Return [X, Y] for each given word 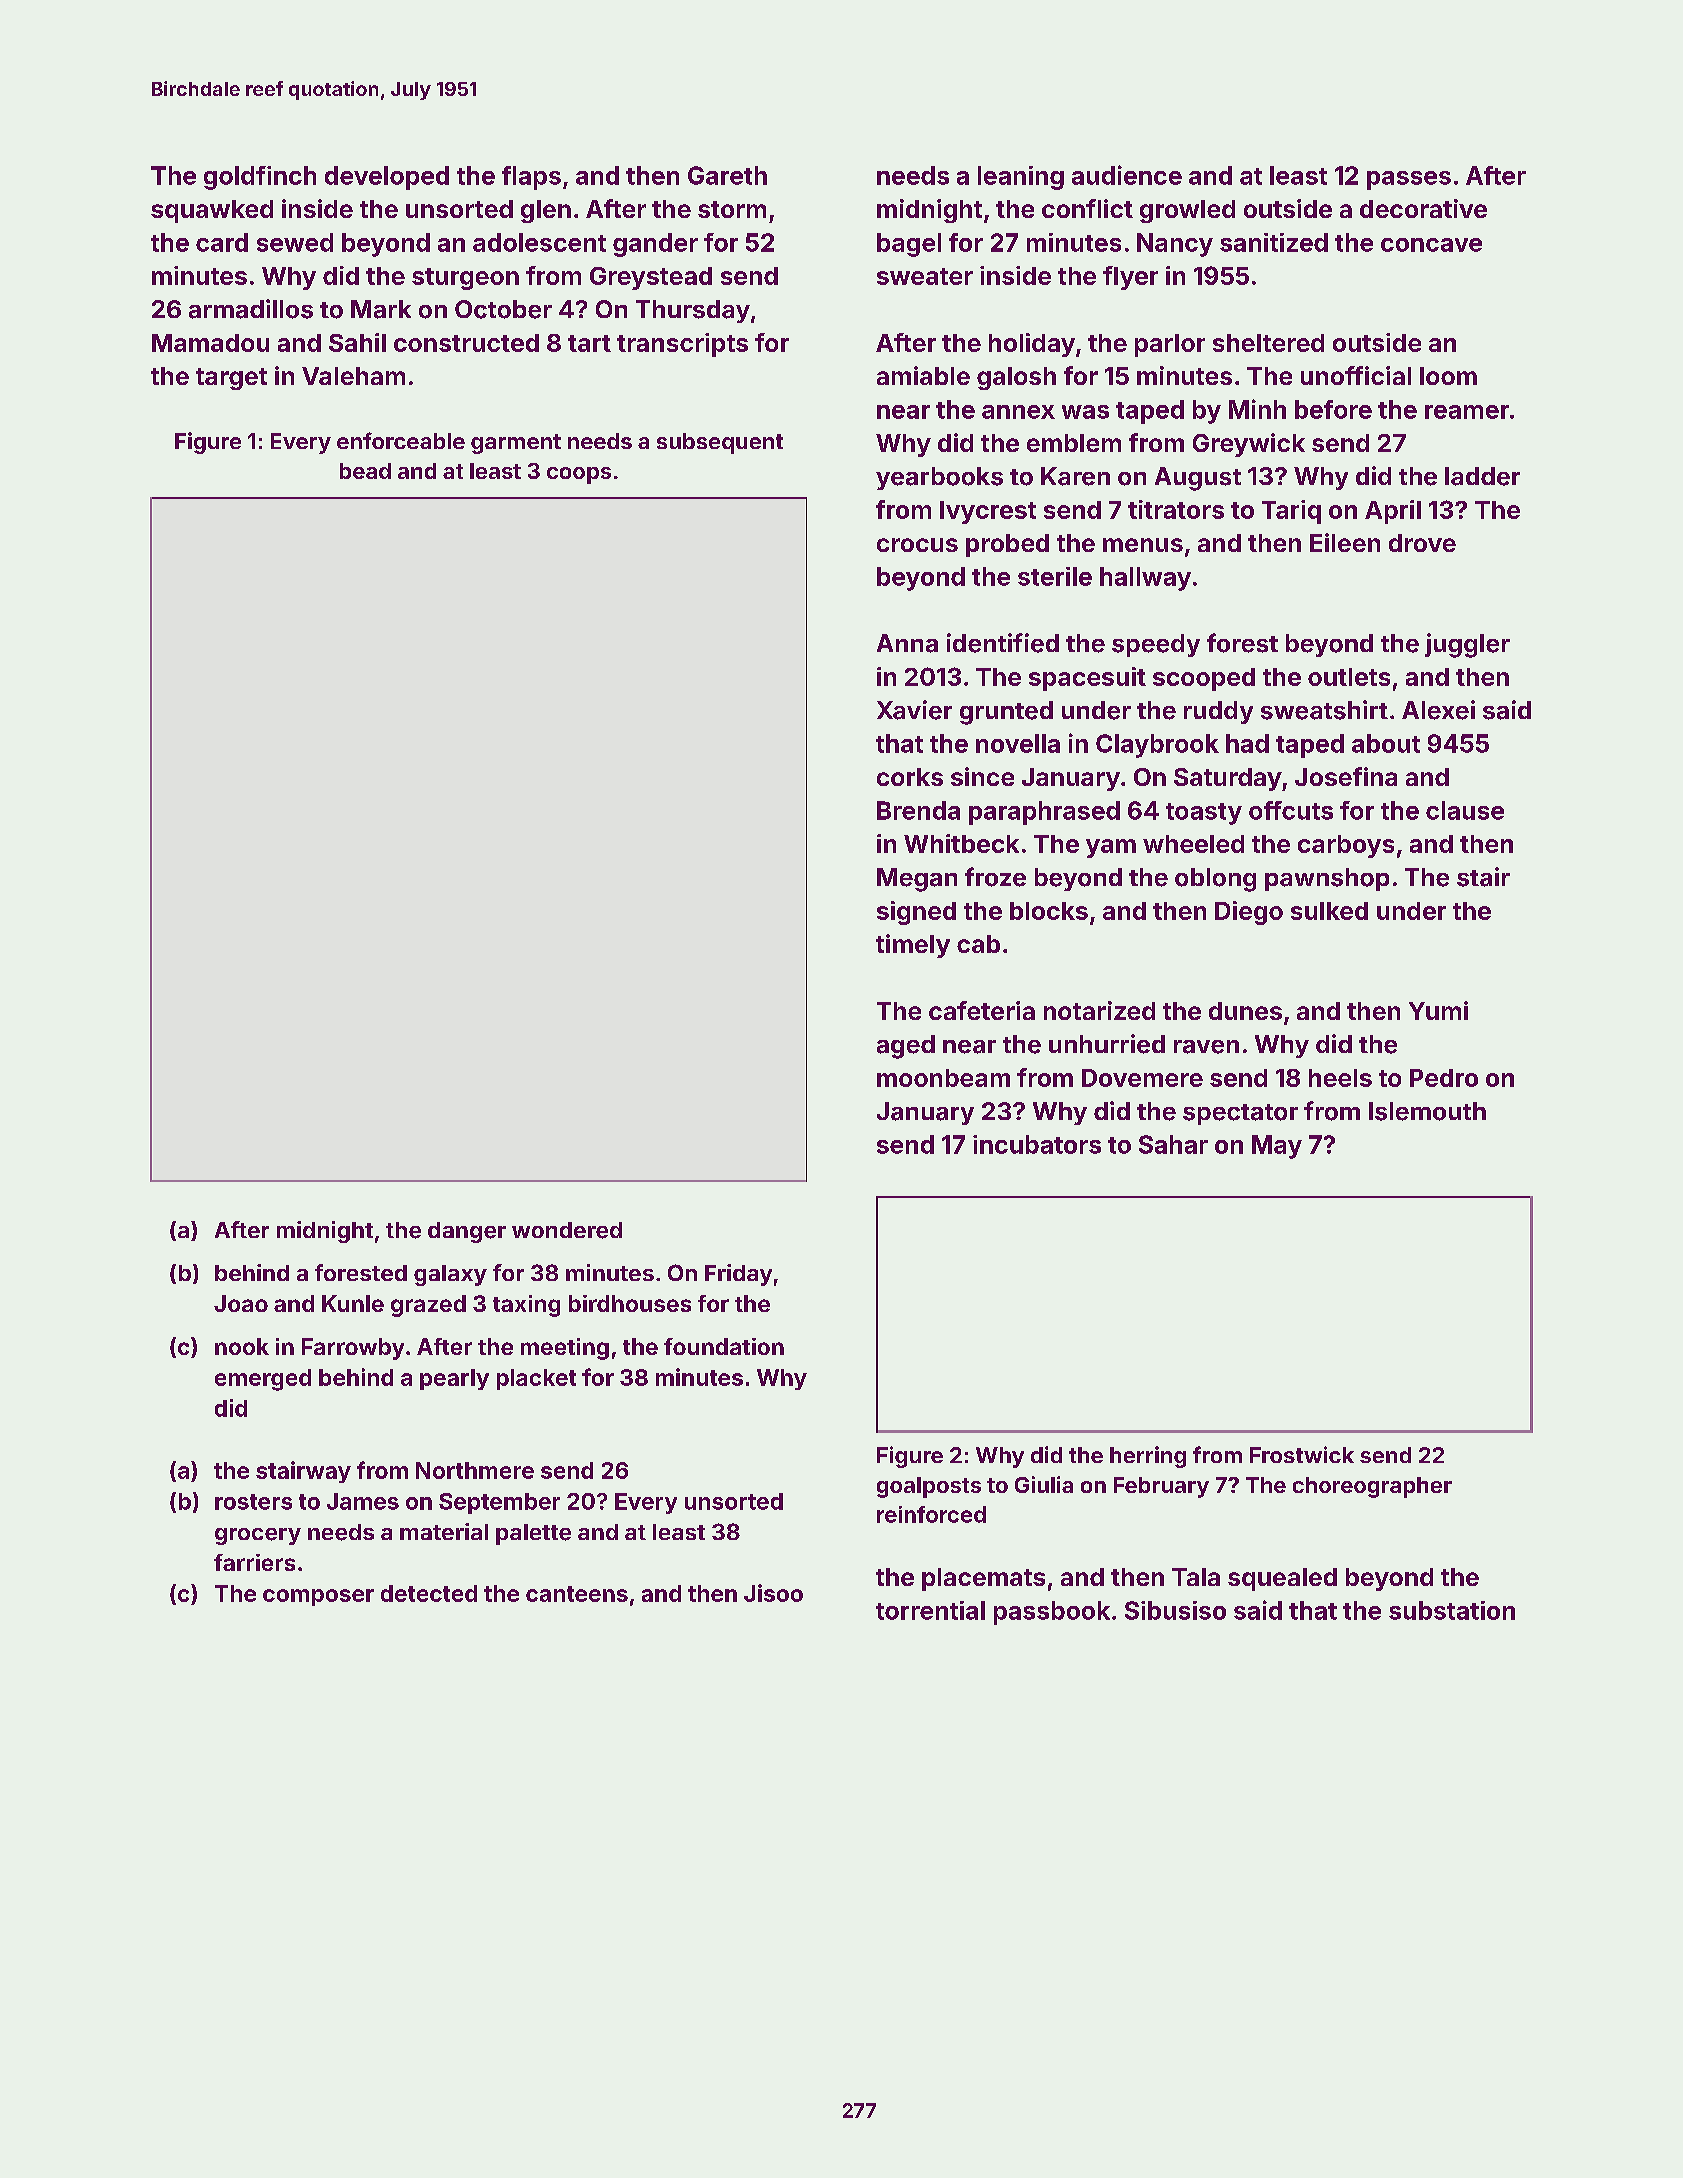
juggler [1467, 645]
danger [467, 1232]
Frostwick [1302, 1454]
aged [906, 1047]
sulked [1329, 911]
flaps [531, 178]
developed [387, 178]
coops [579, 475]
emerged [263, 1380]
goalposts [929, 1487]
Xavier [914, 710]
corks [910, 777]
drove [1422, 543]
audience [1127, 175]
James [363, 1501]
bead [365, 471]
